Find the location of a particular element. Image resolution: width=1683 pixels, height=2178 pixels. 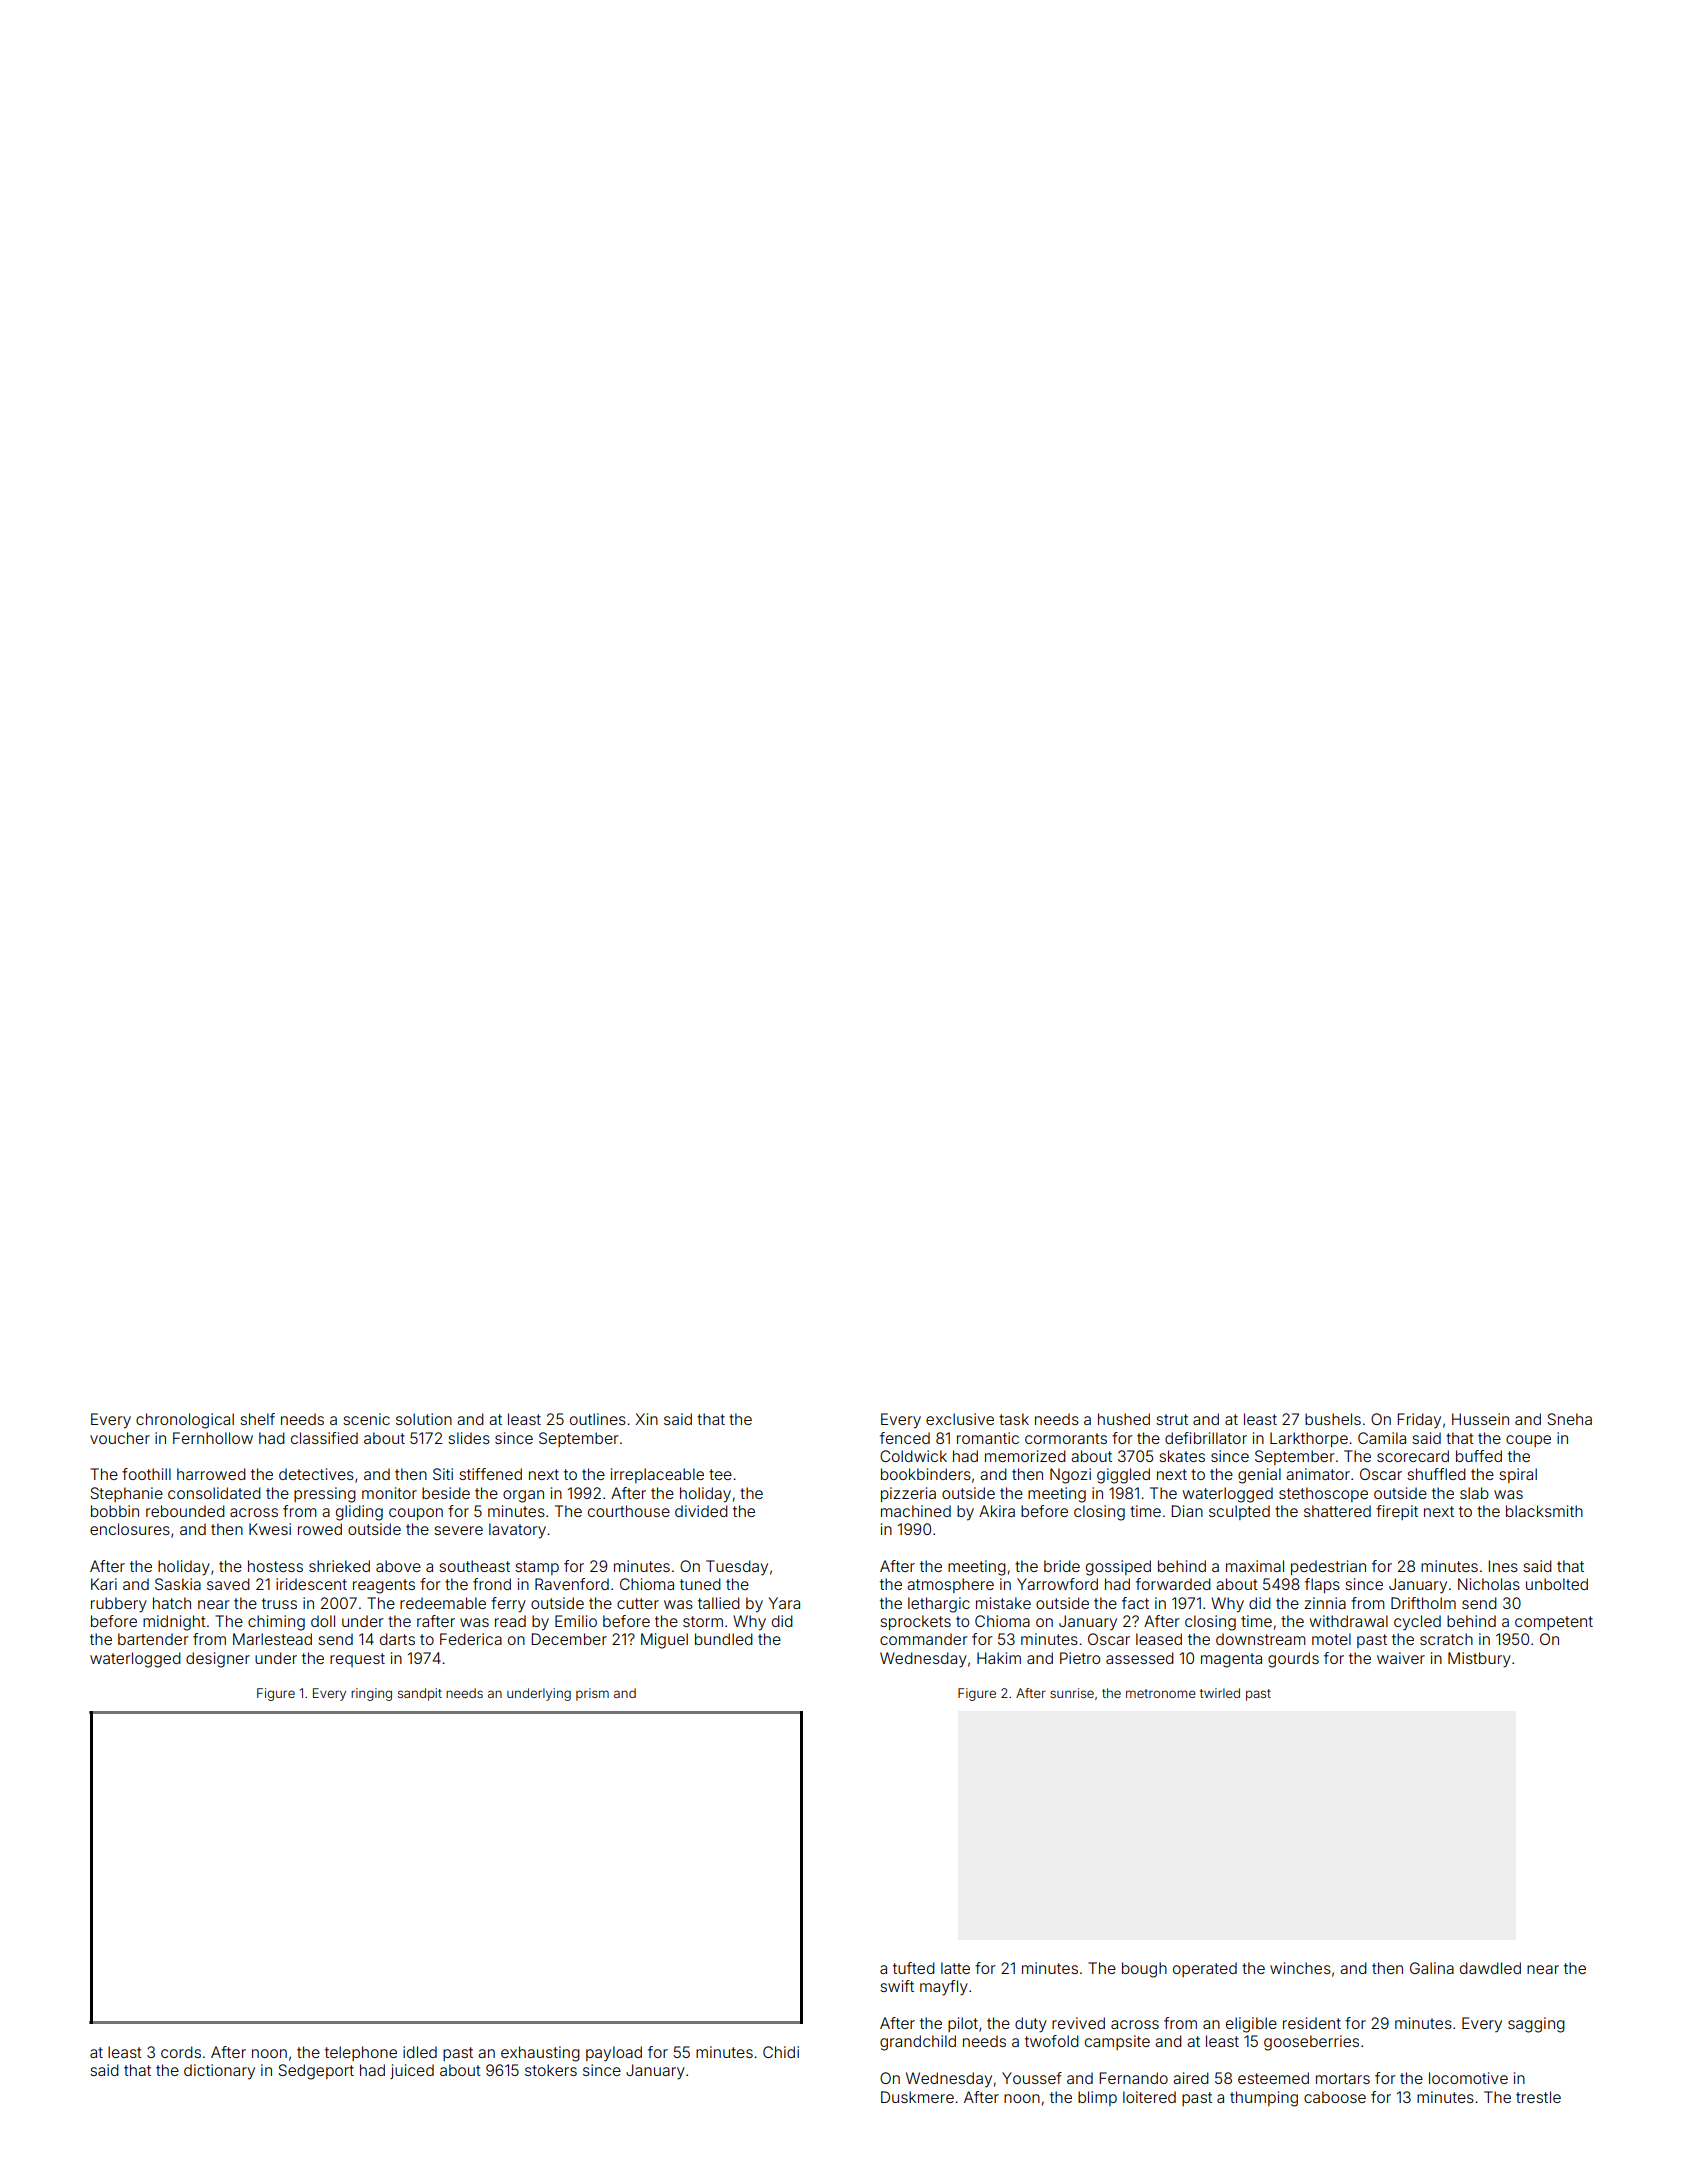

dictionary is located at coordinates (219, 2071).
